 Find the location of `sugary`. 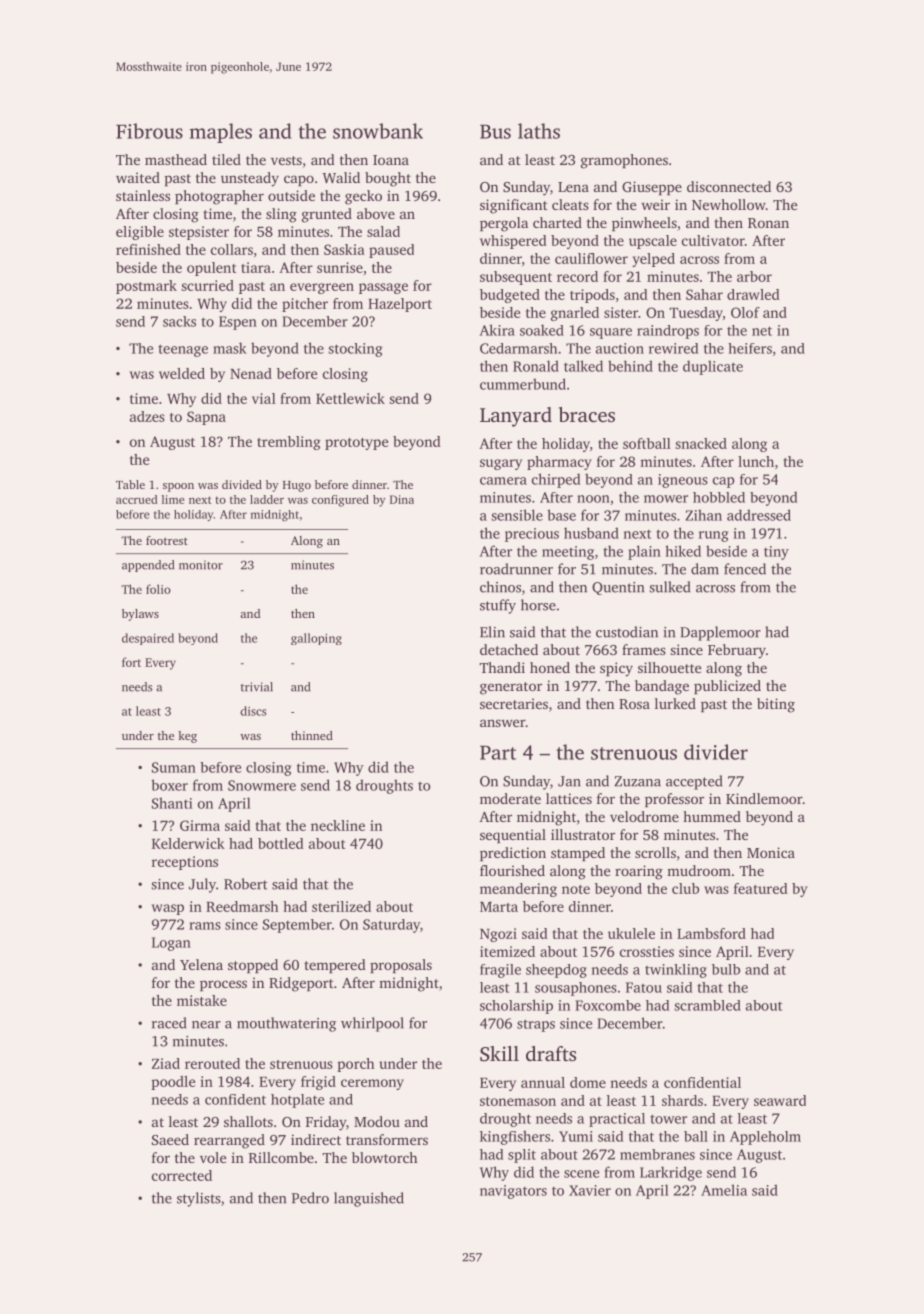

sugary is located at coordinates (501, 464).
